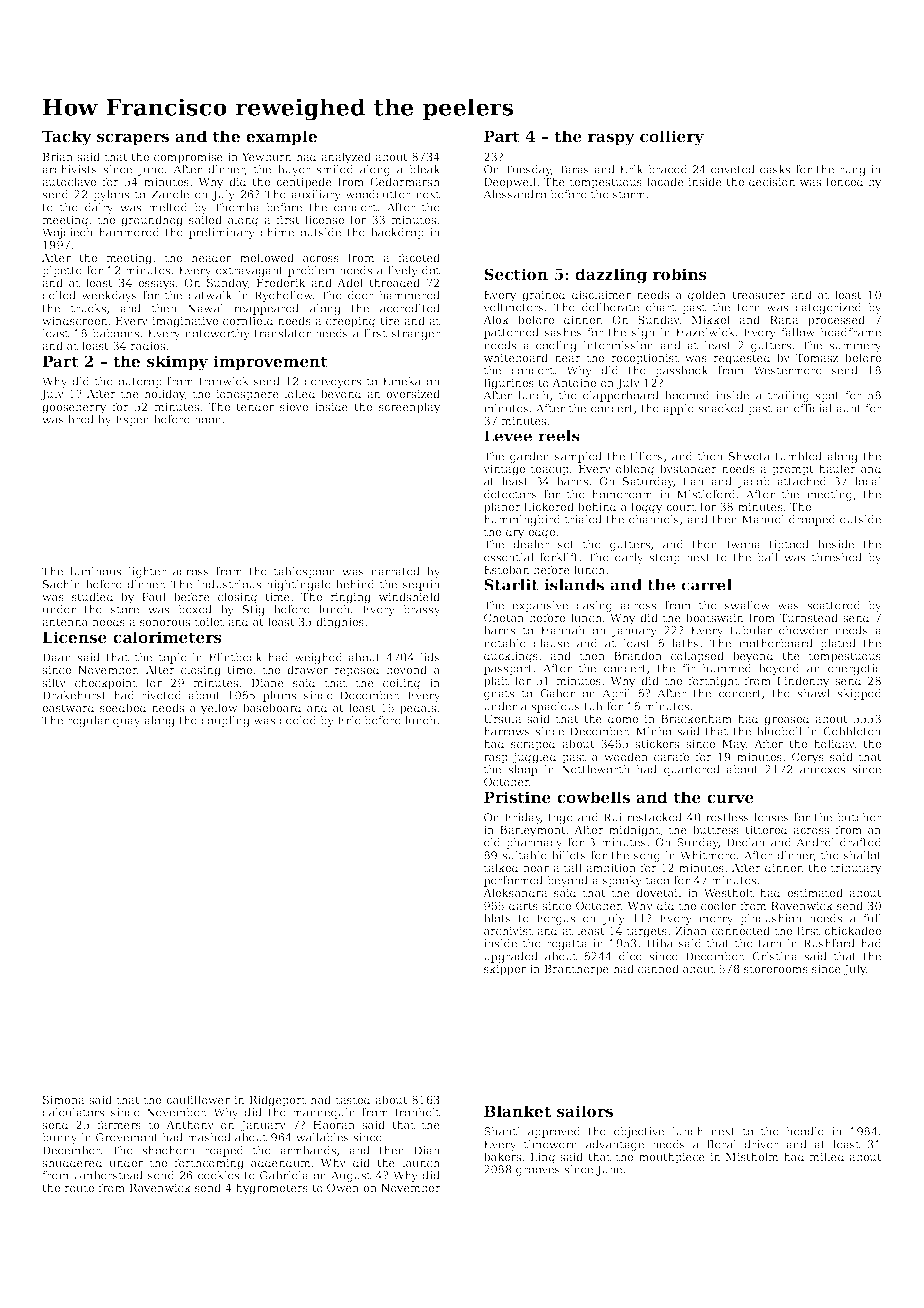  Describe the element at coordinates (410, 408) in the screenshot. I see `screenplay` at that location.
